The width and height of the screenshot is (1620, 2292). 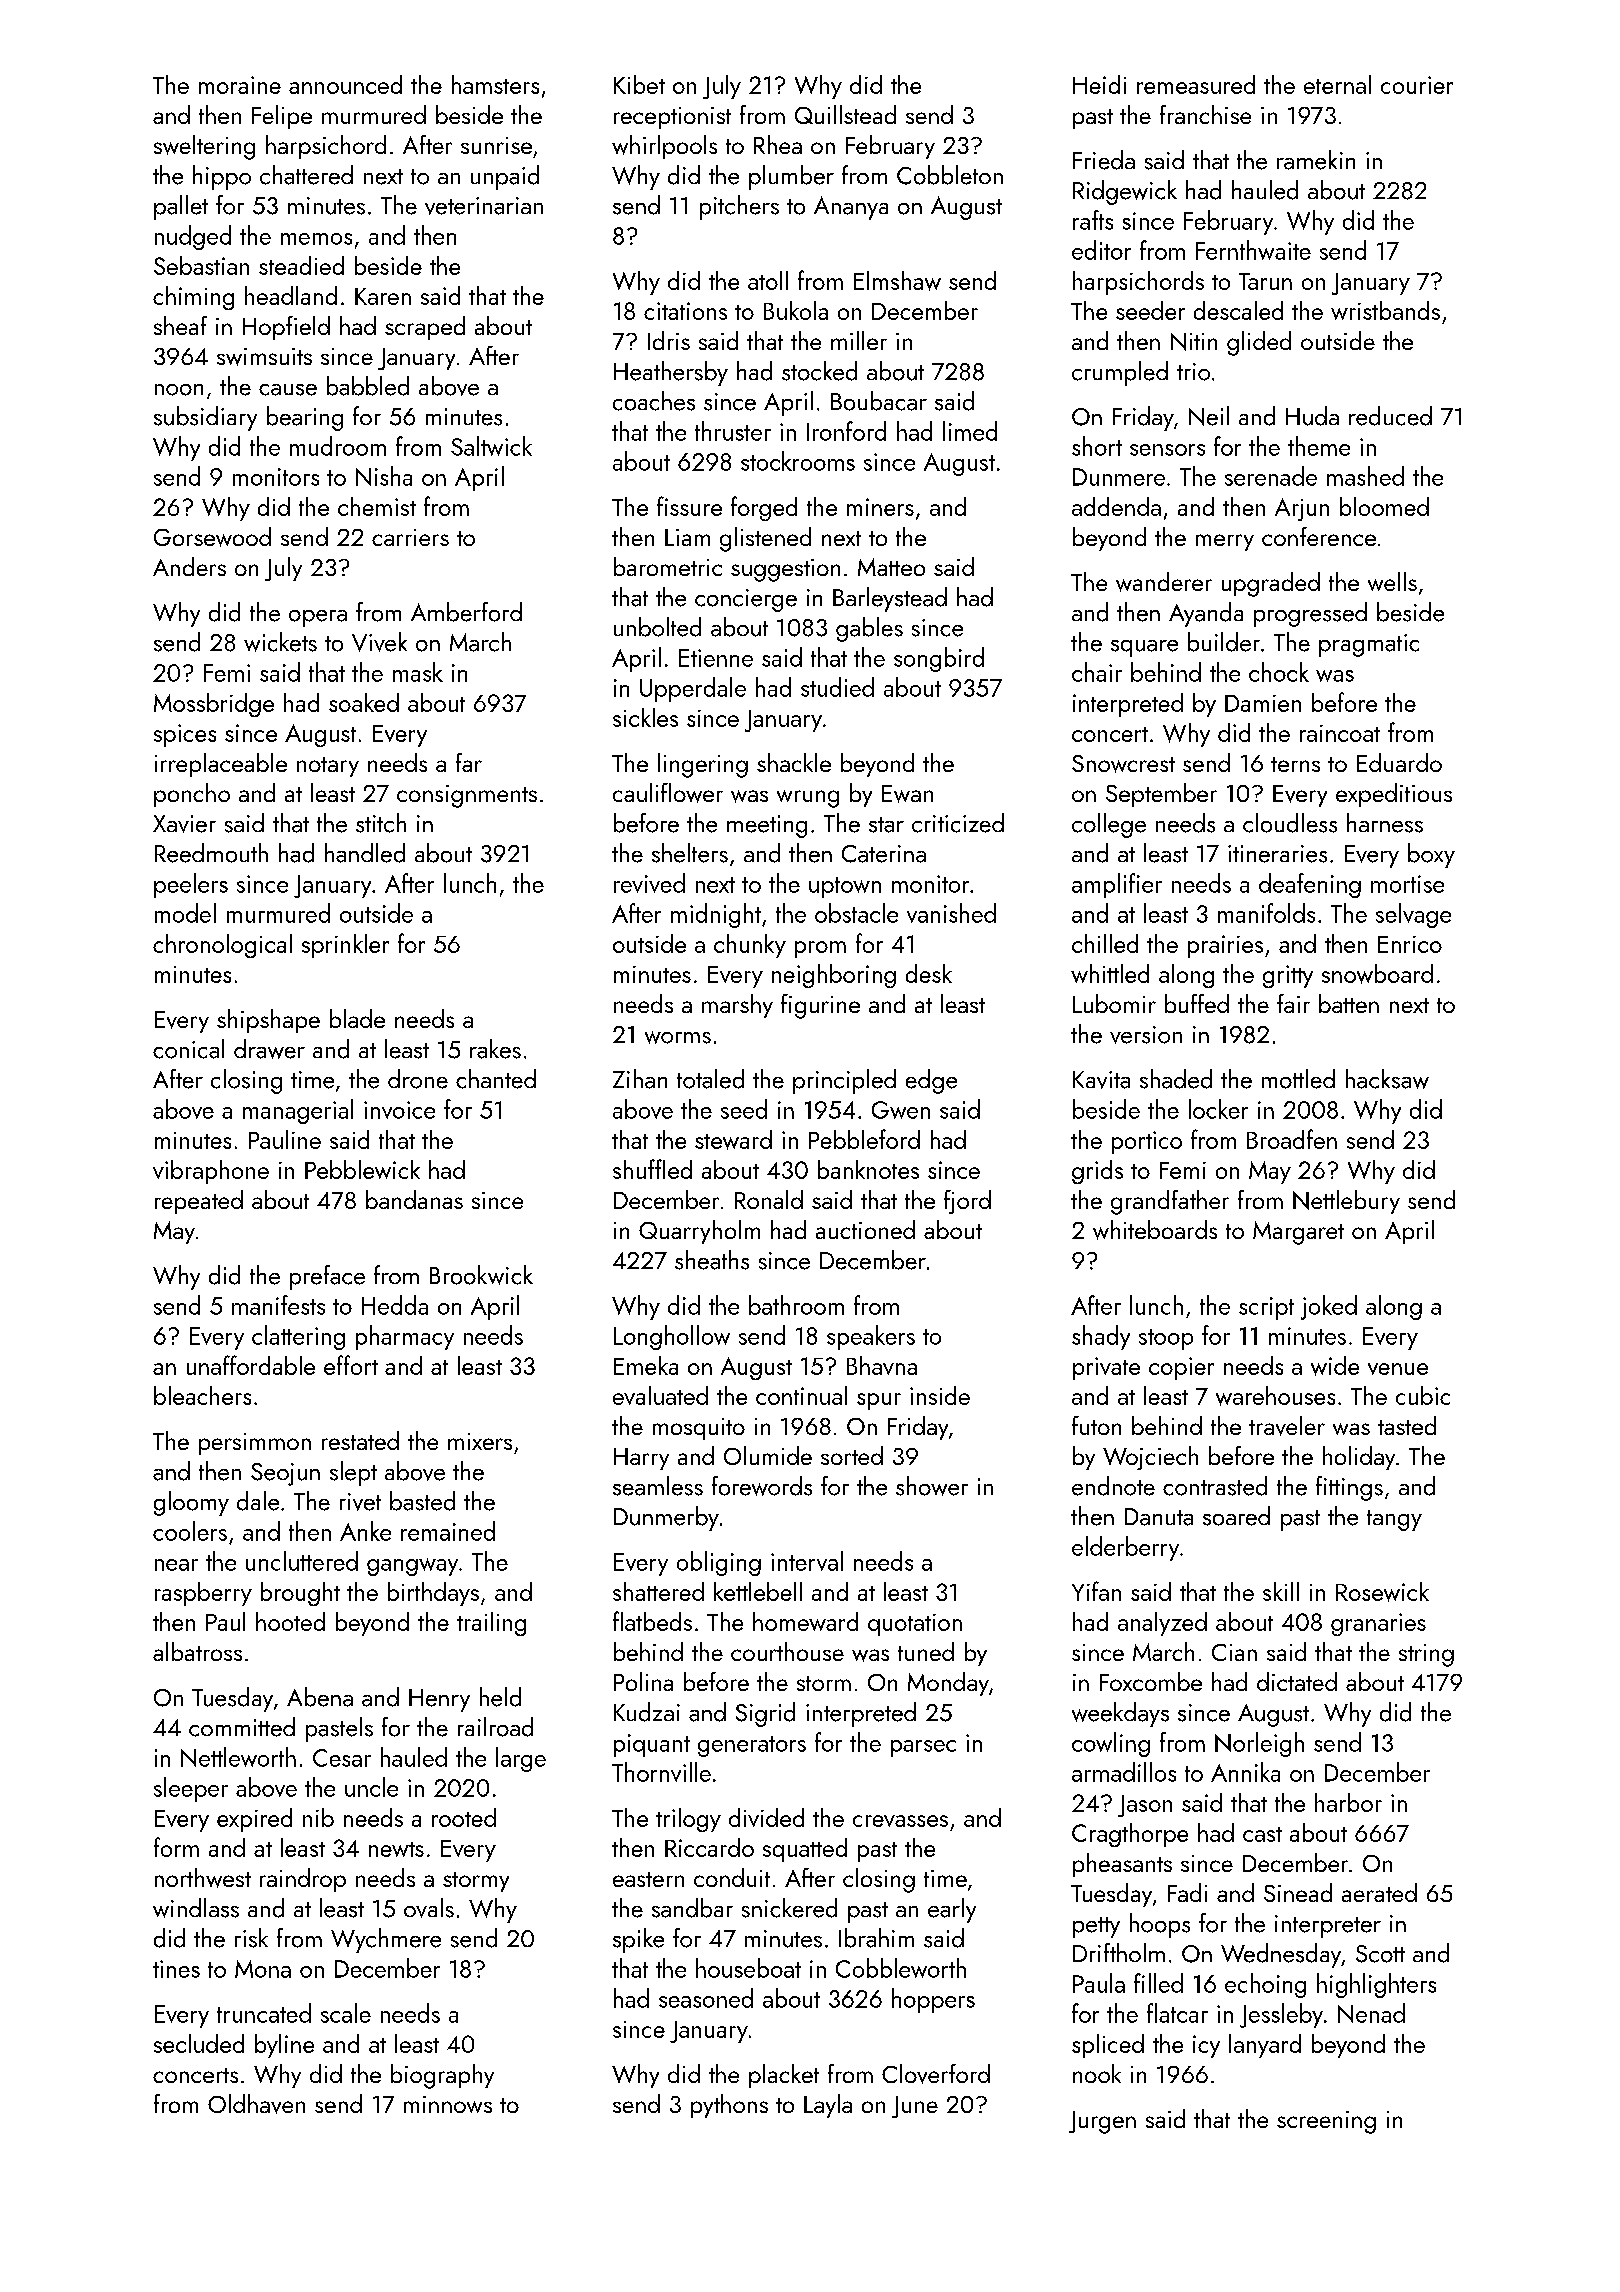 What do you see at coordinates (1099, 84) in the screenshot?
I see `Heidi` at bounding box center [1099, 84].
